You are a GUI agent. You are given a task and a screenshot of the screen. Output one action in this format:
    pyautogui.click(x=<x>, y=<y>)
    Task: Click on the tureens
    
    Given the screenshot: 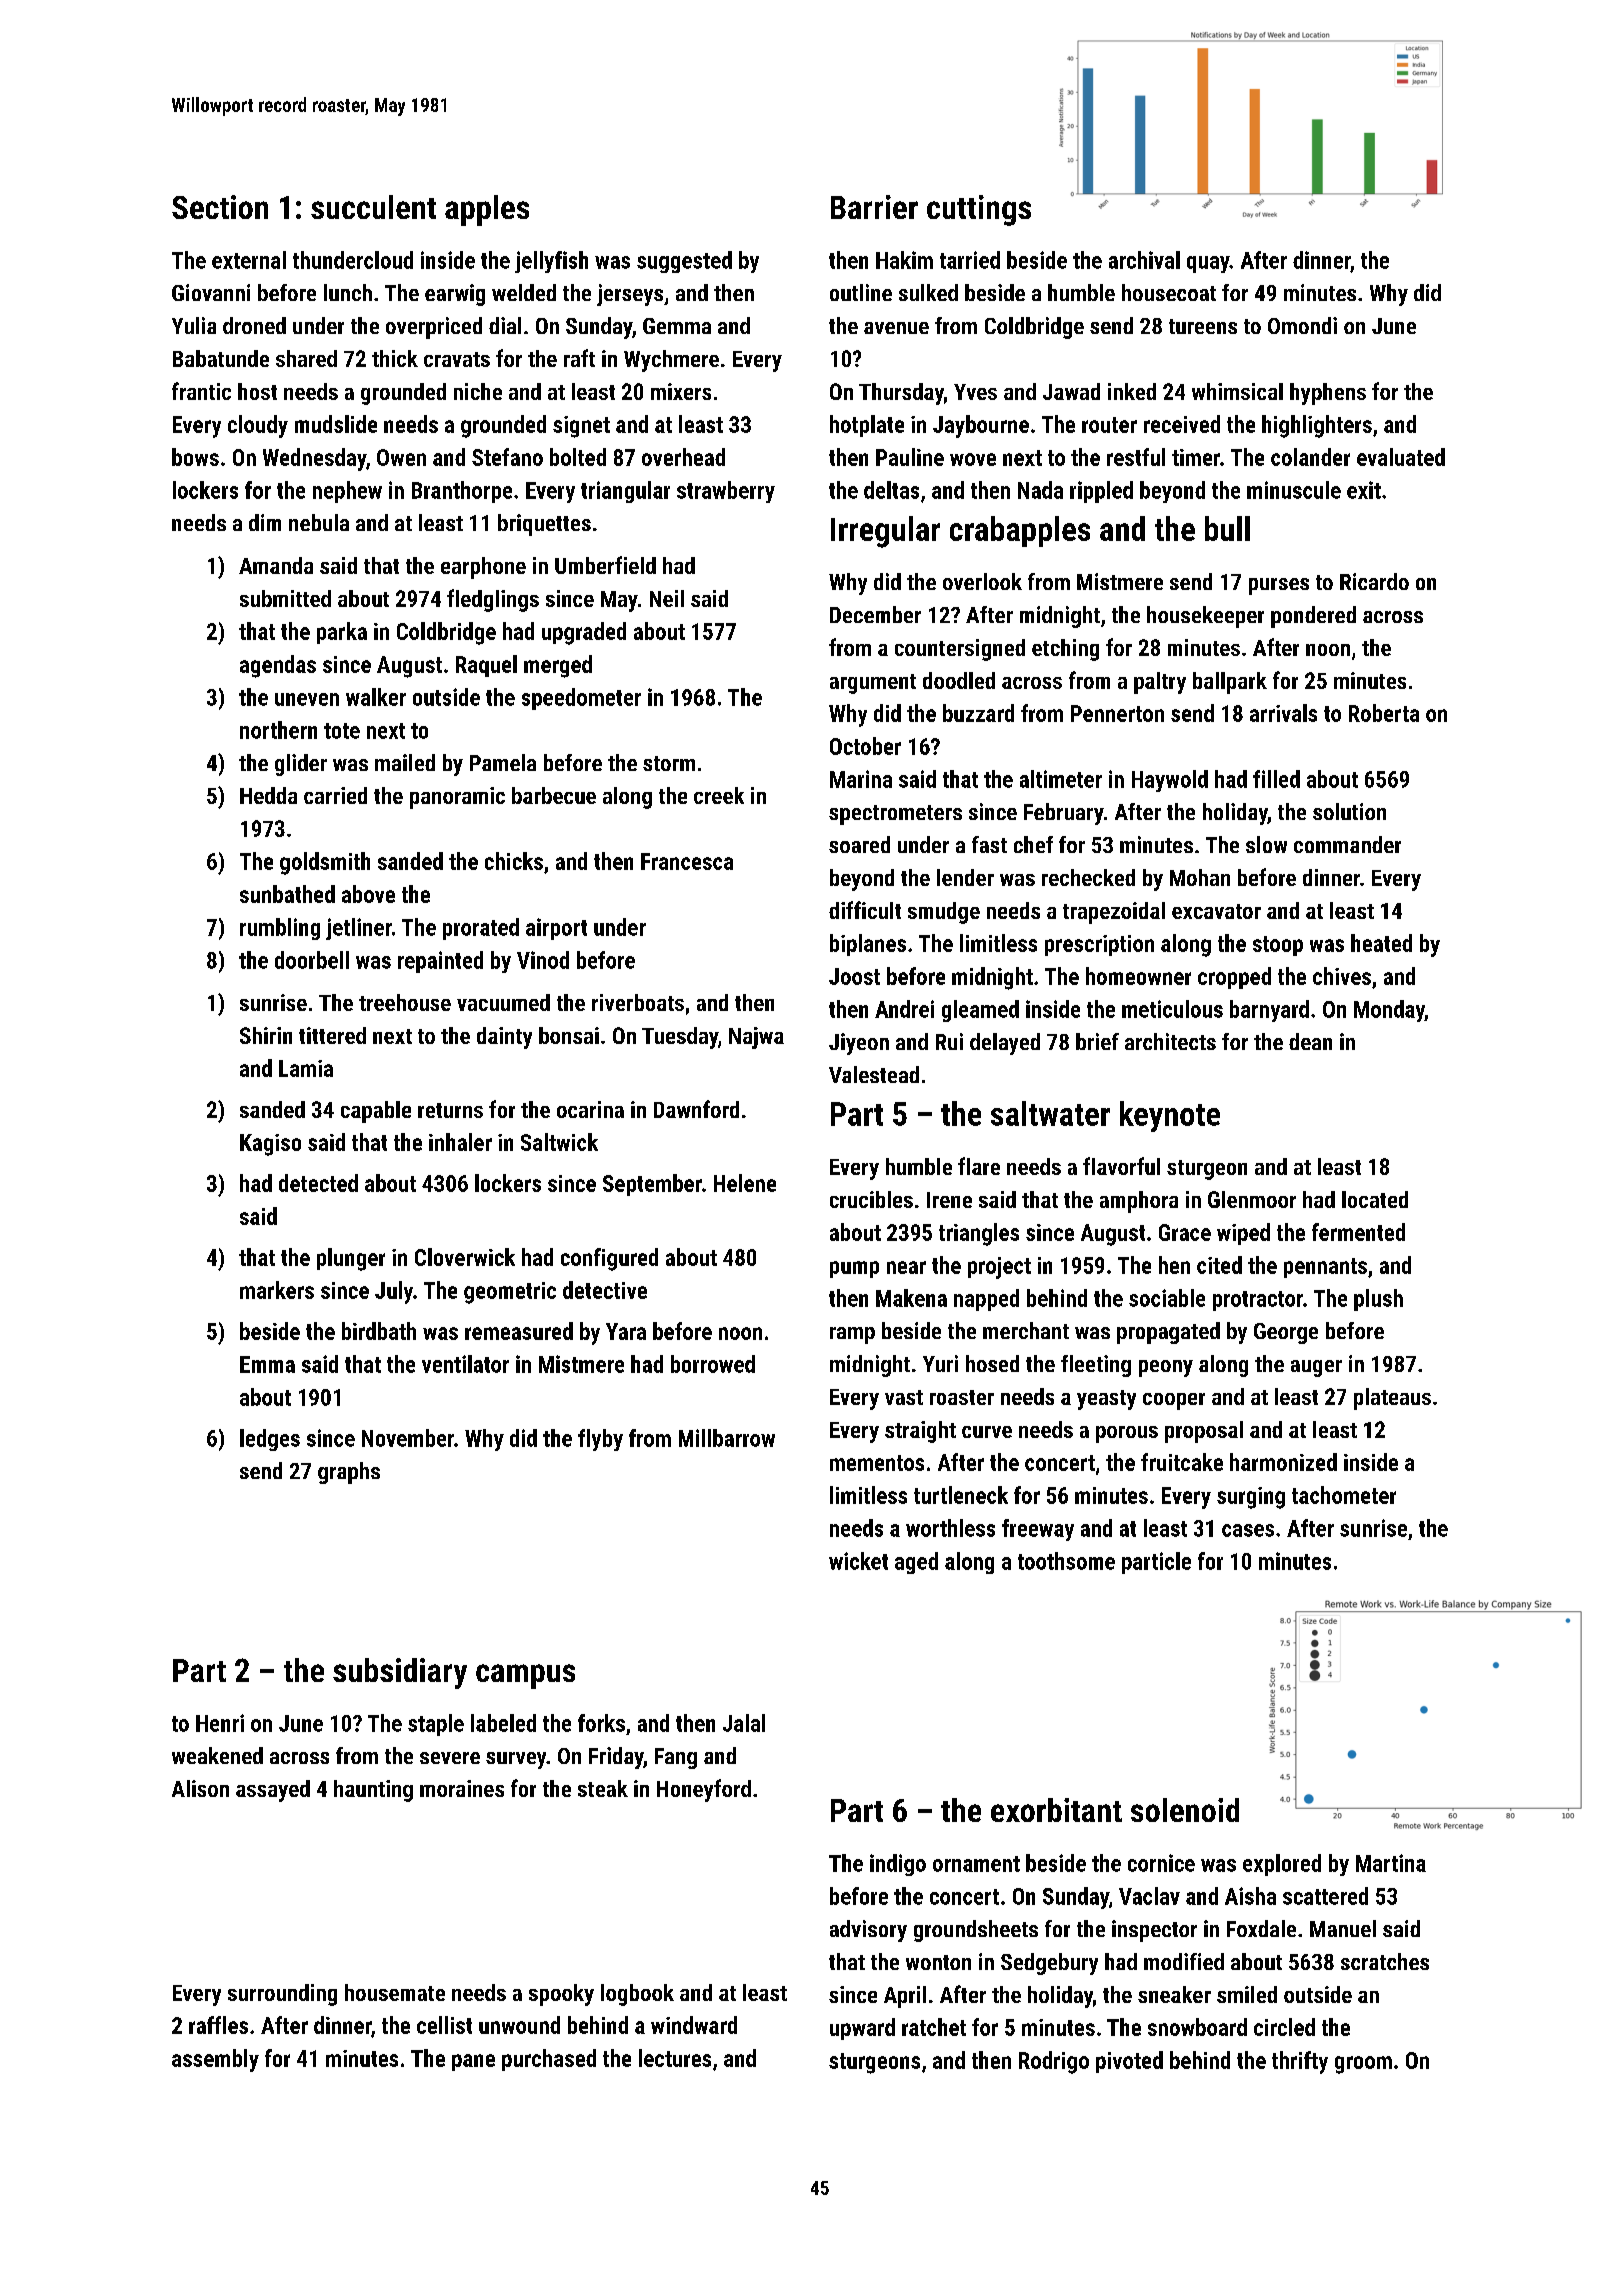 What is the action you would take?
    pyautogui.click(x=1203, y=326)
